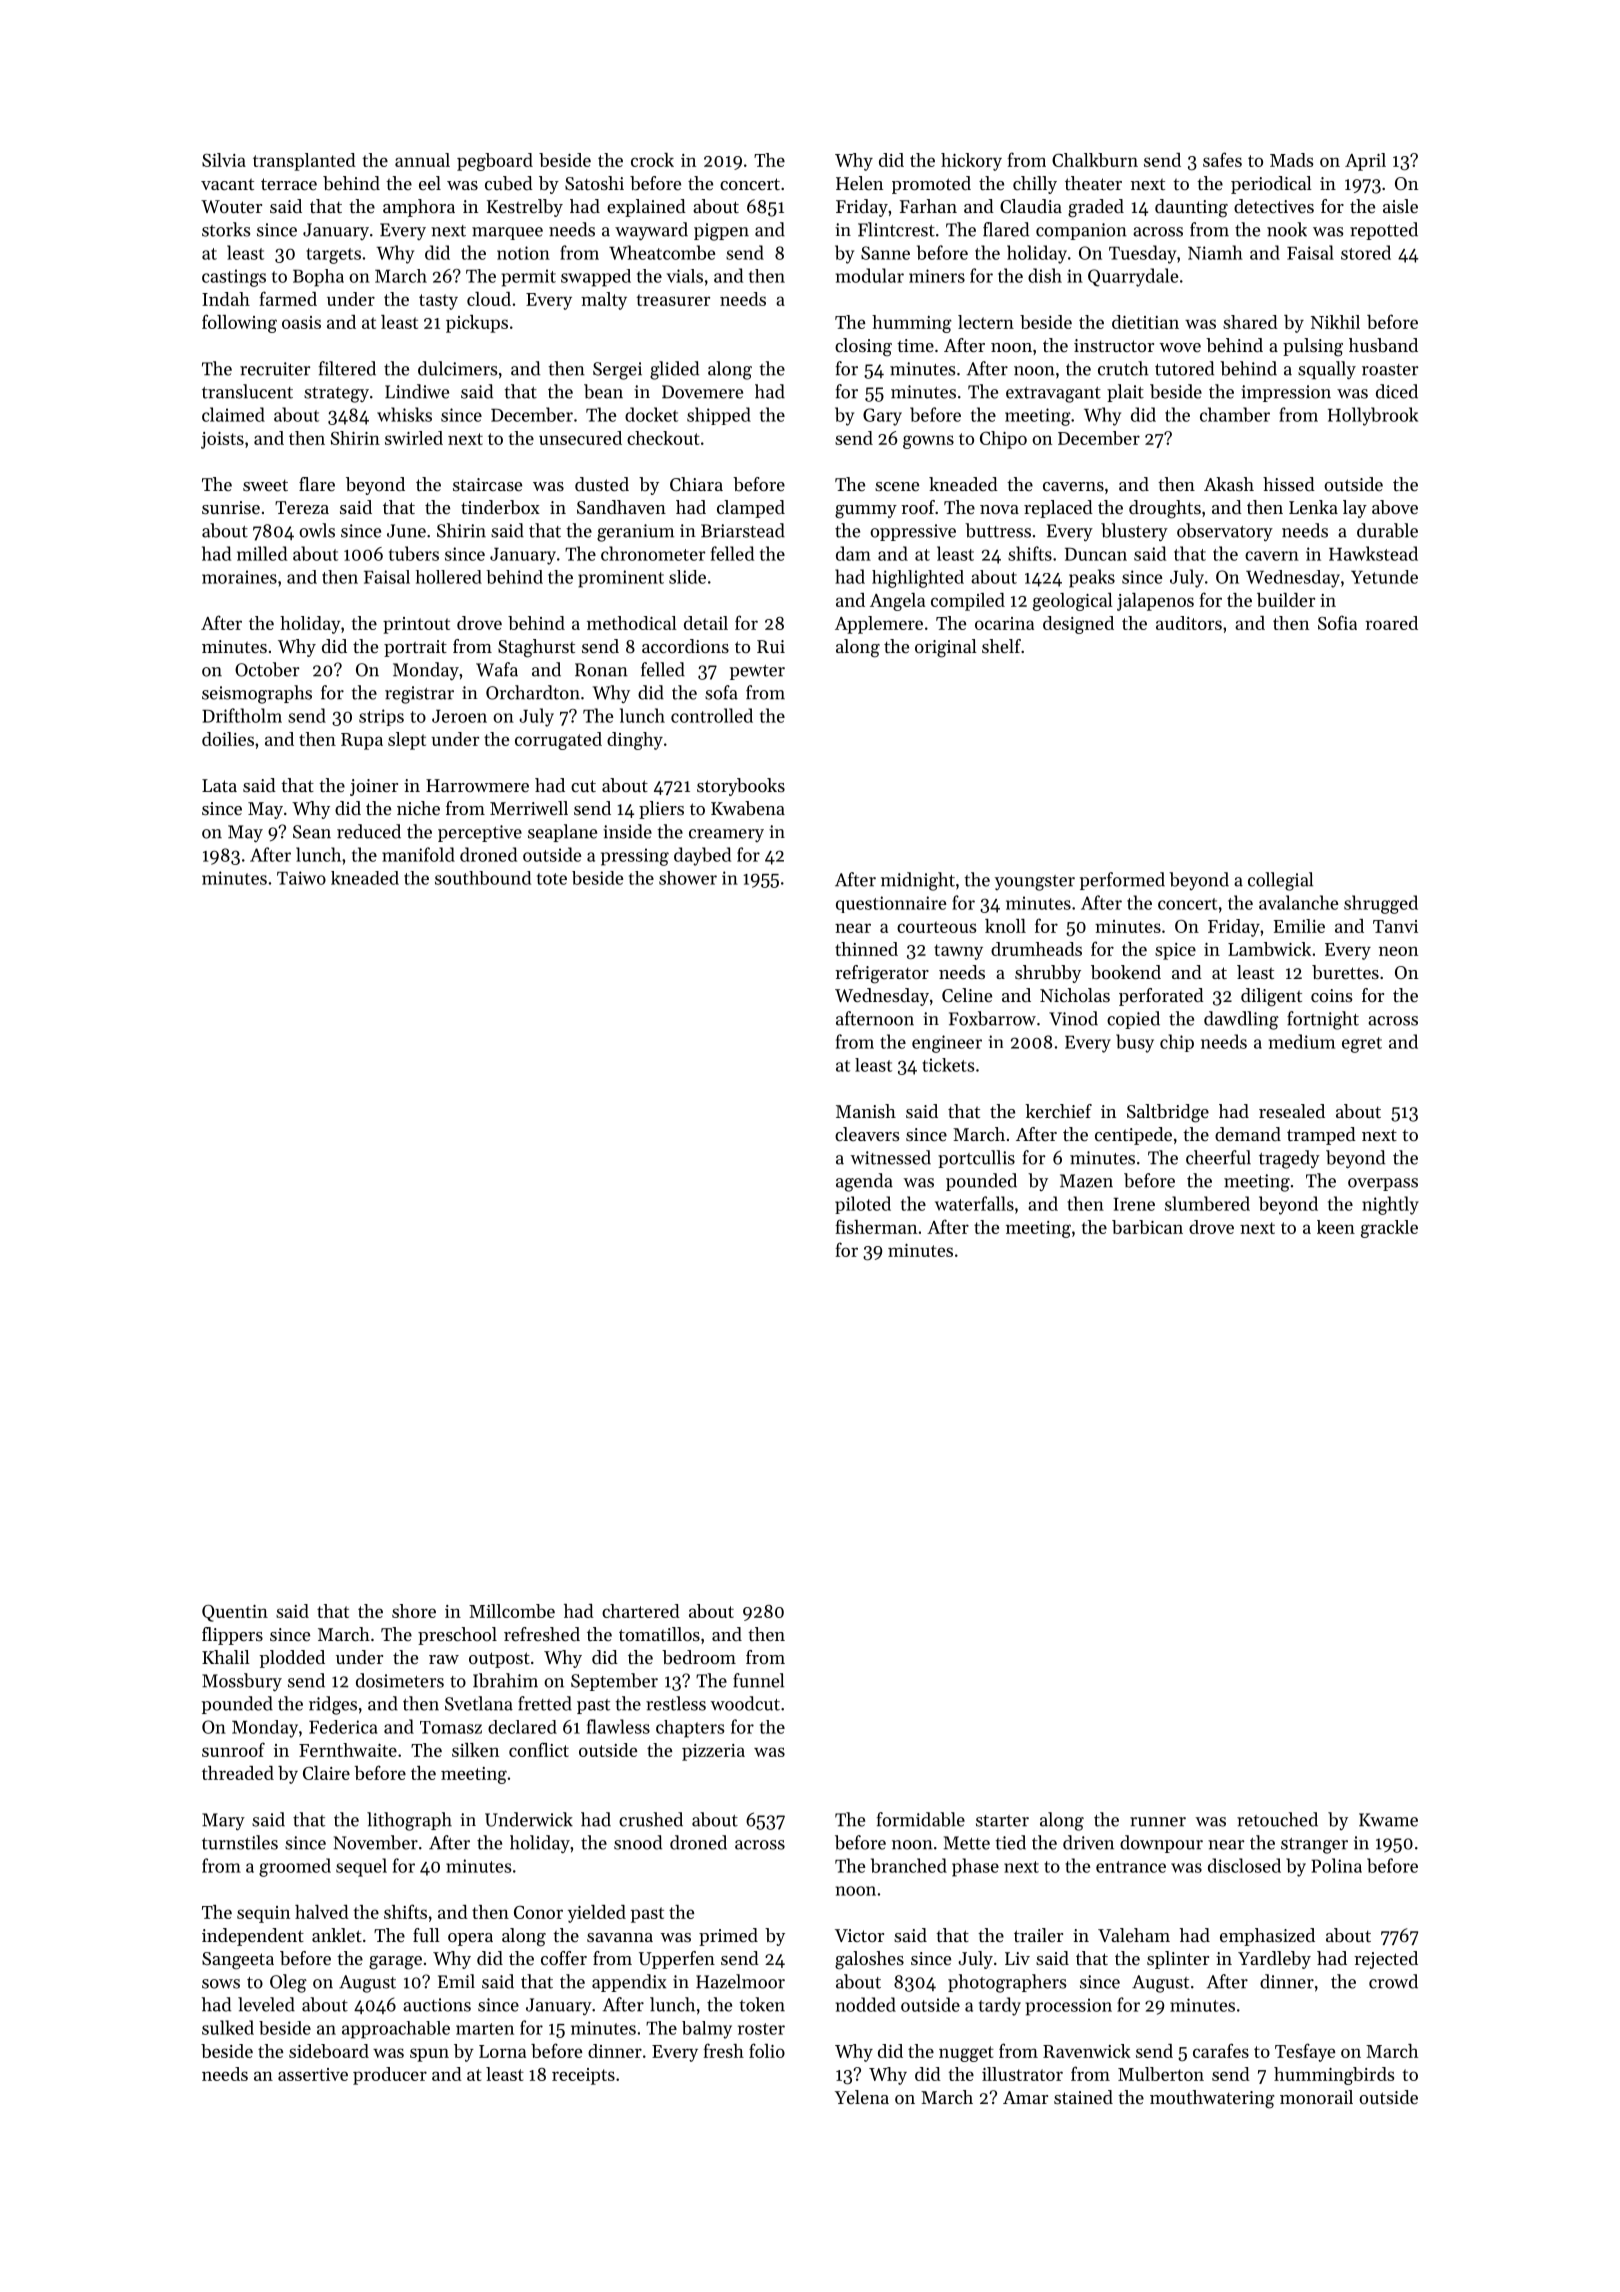 Image resolution: width=1620 pixels, height=2292 pixels. Describe the element at coordinates (882, 974) in the screenshot. I see `refrigerator` at that location.
